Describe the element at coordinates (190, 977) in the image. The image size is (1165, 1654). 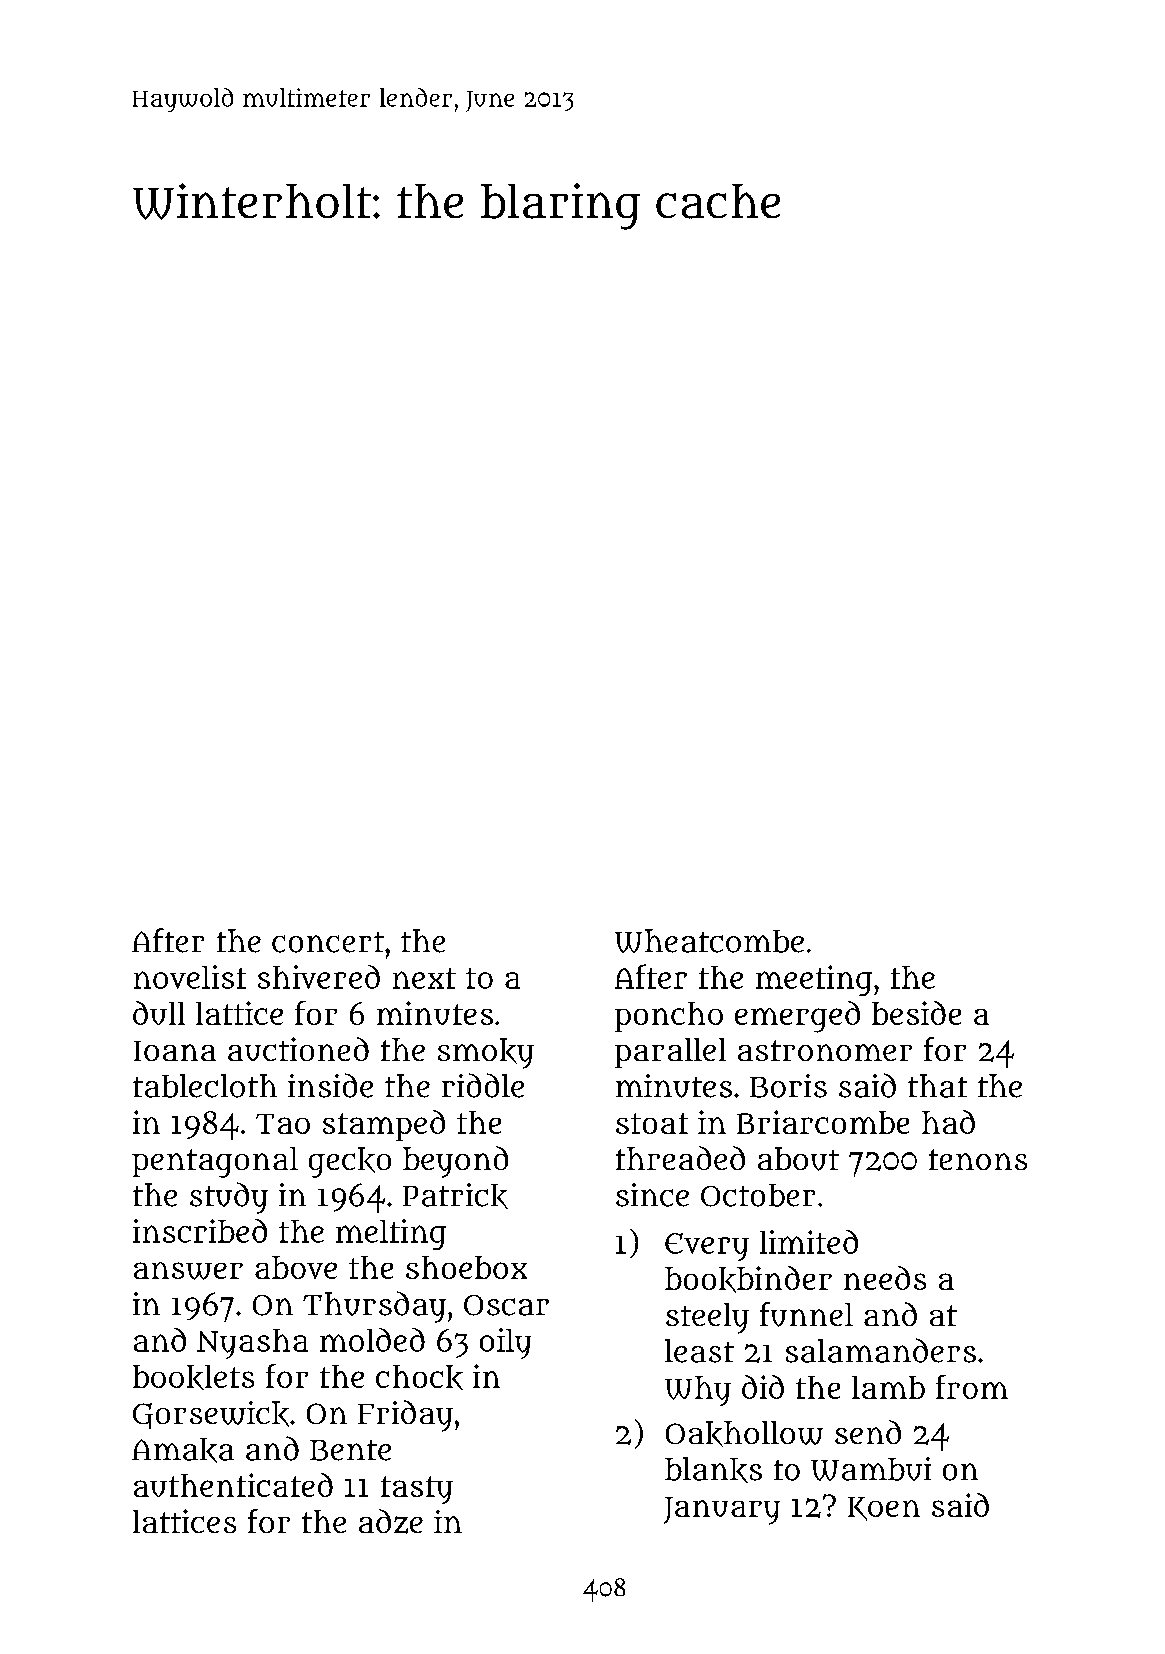
I see `novelist` at that location.
